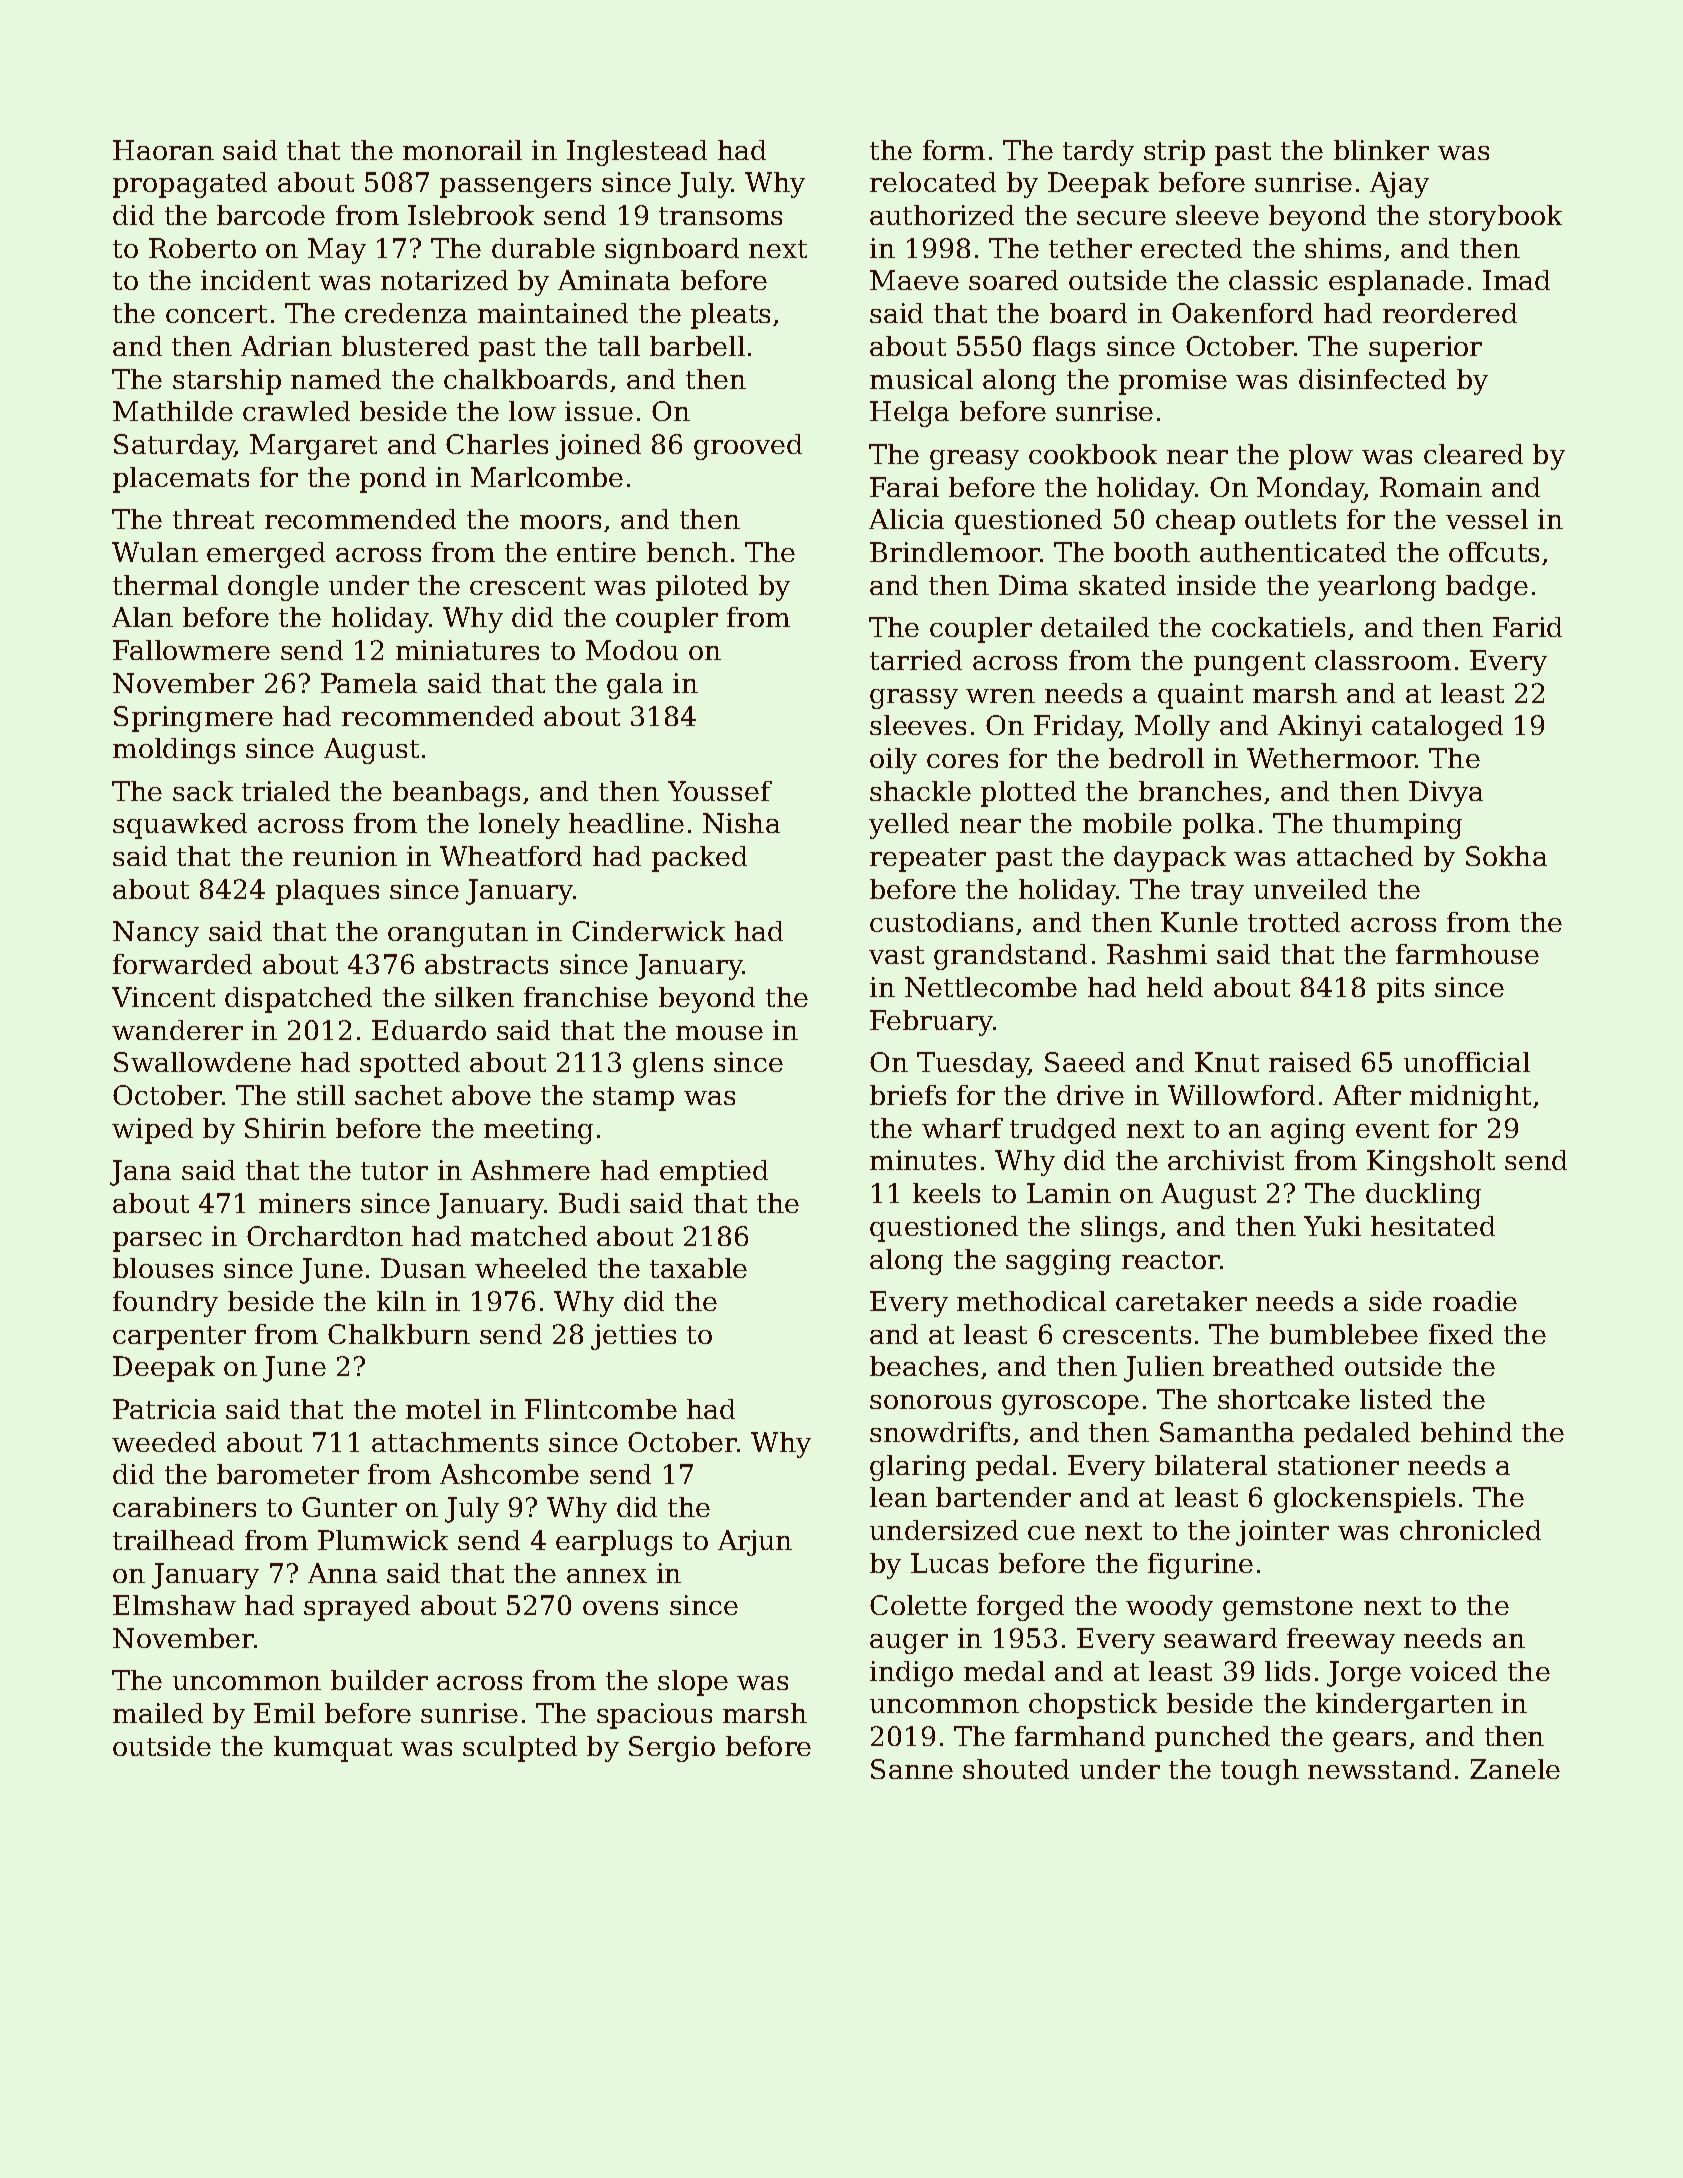 This screenshot has height=2178, width=1683. I want to click on listed, so click(1396, 1399).
